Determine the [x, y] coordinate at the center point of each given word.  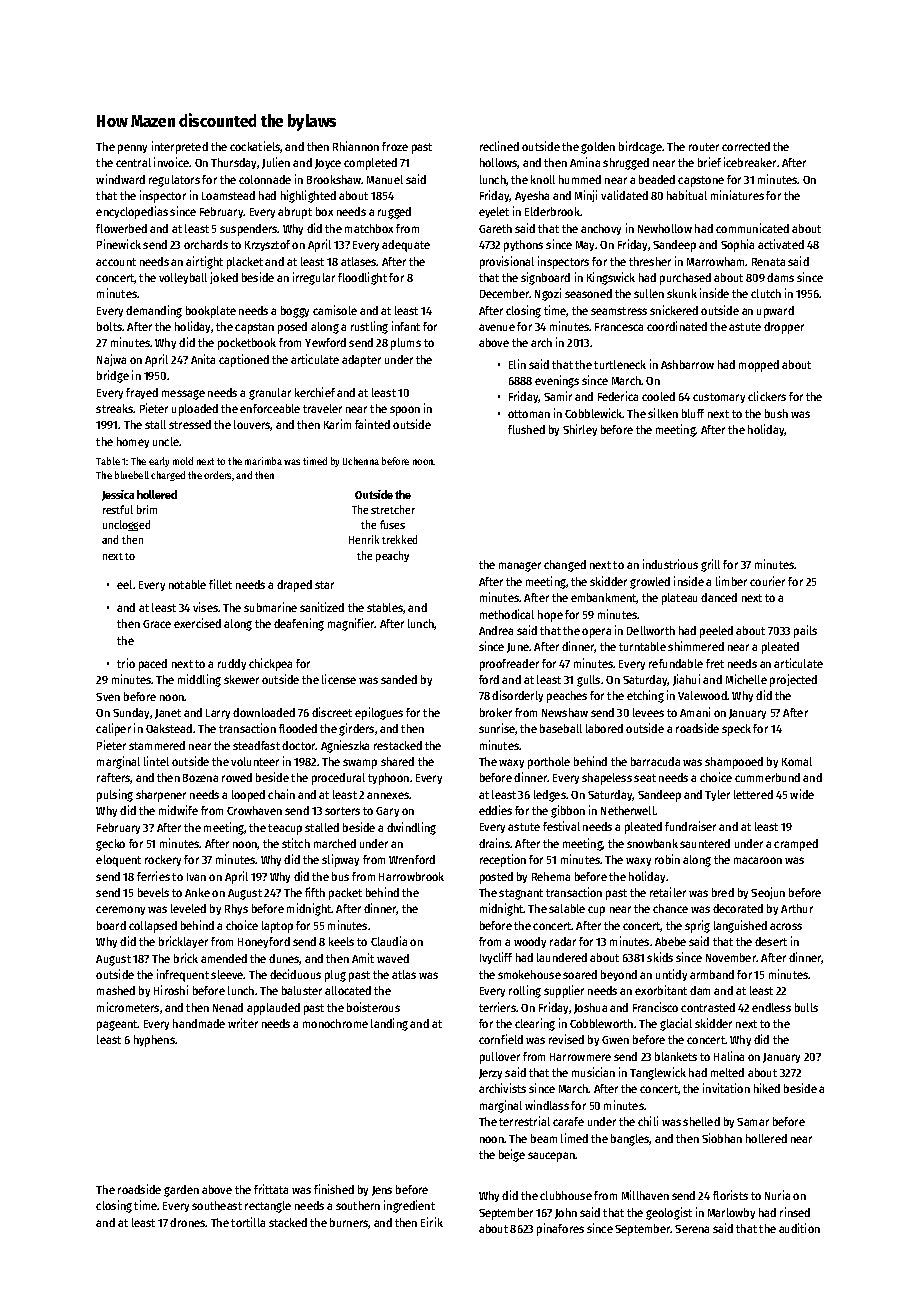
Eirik [432, 1222]
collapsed [153, 927]
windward [120, 179]
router [704, 147]
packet [345, 894]
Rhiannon [356, 146]
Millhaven [645, 1195]
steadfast [256, 745]
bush [776, 413]
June [518, 648]
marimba [263, 461]
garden [181, 1191]
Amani [695, 712]
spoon [405, 411]
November [731, 957]
